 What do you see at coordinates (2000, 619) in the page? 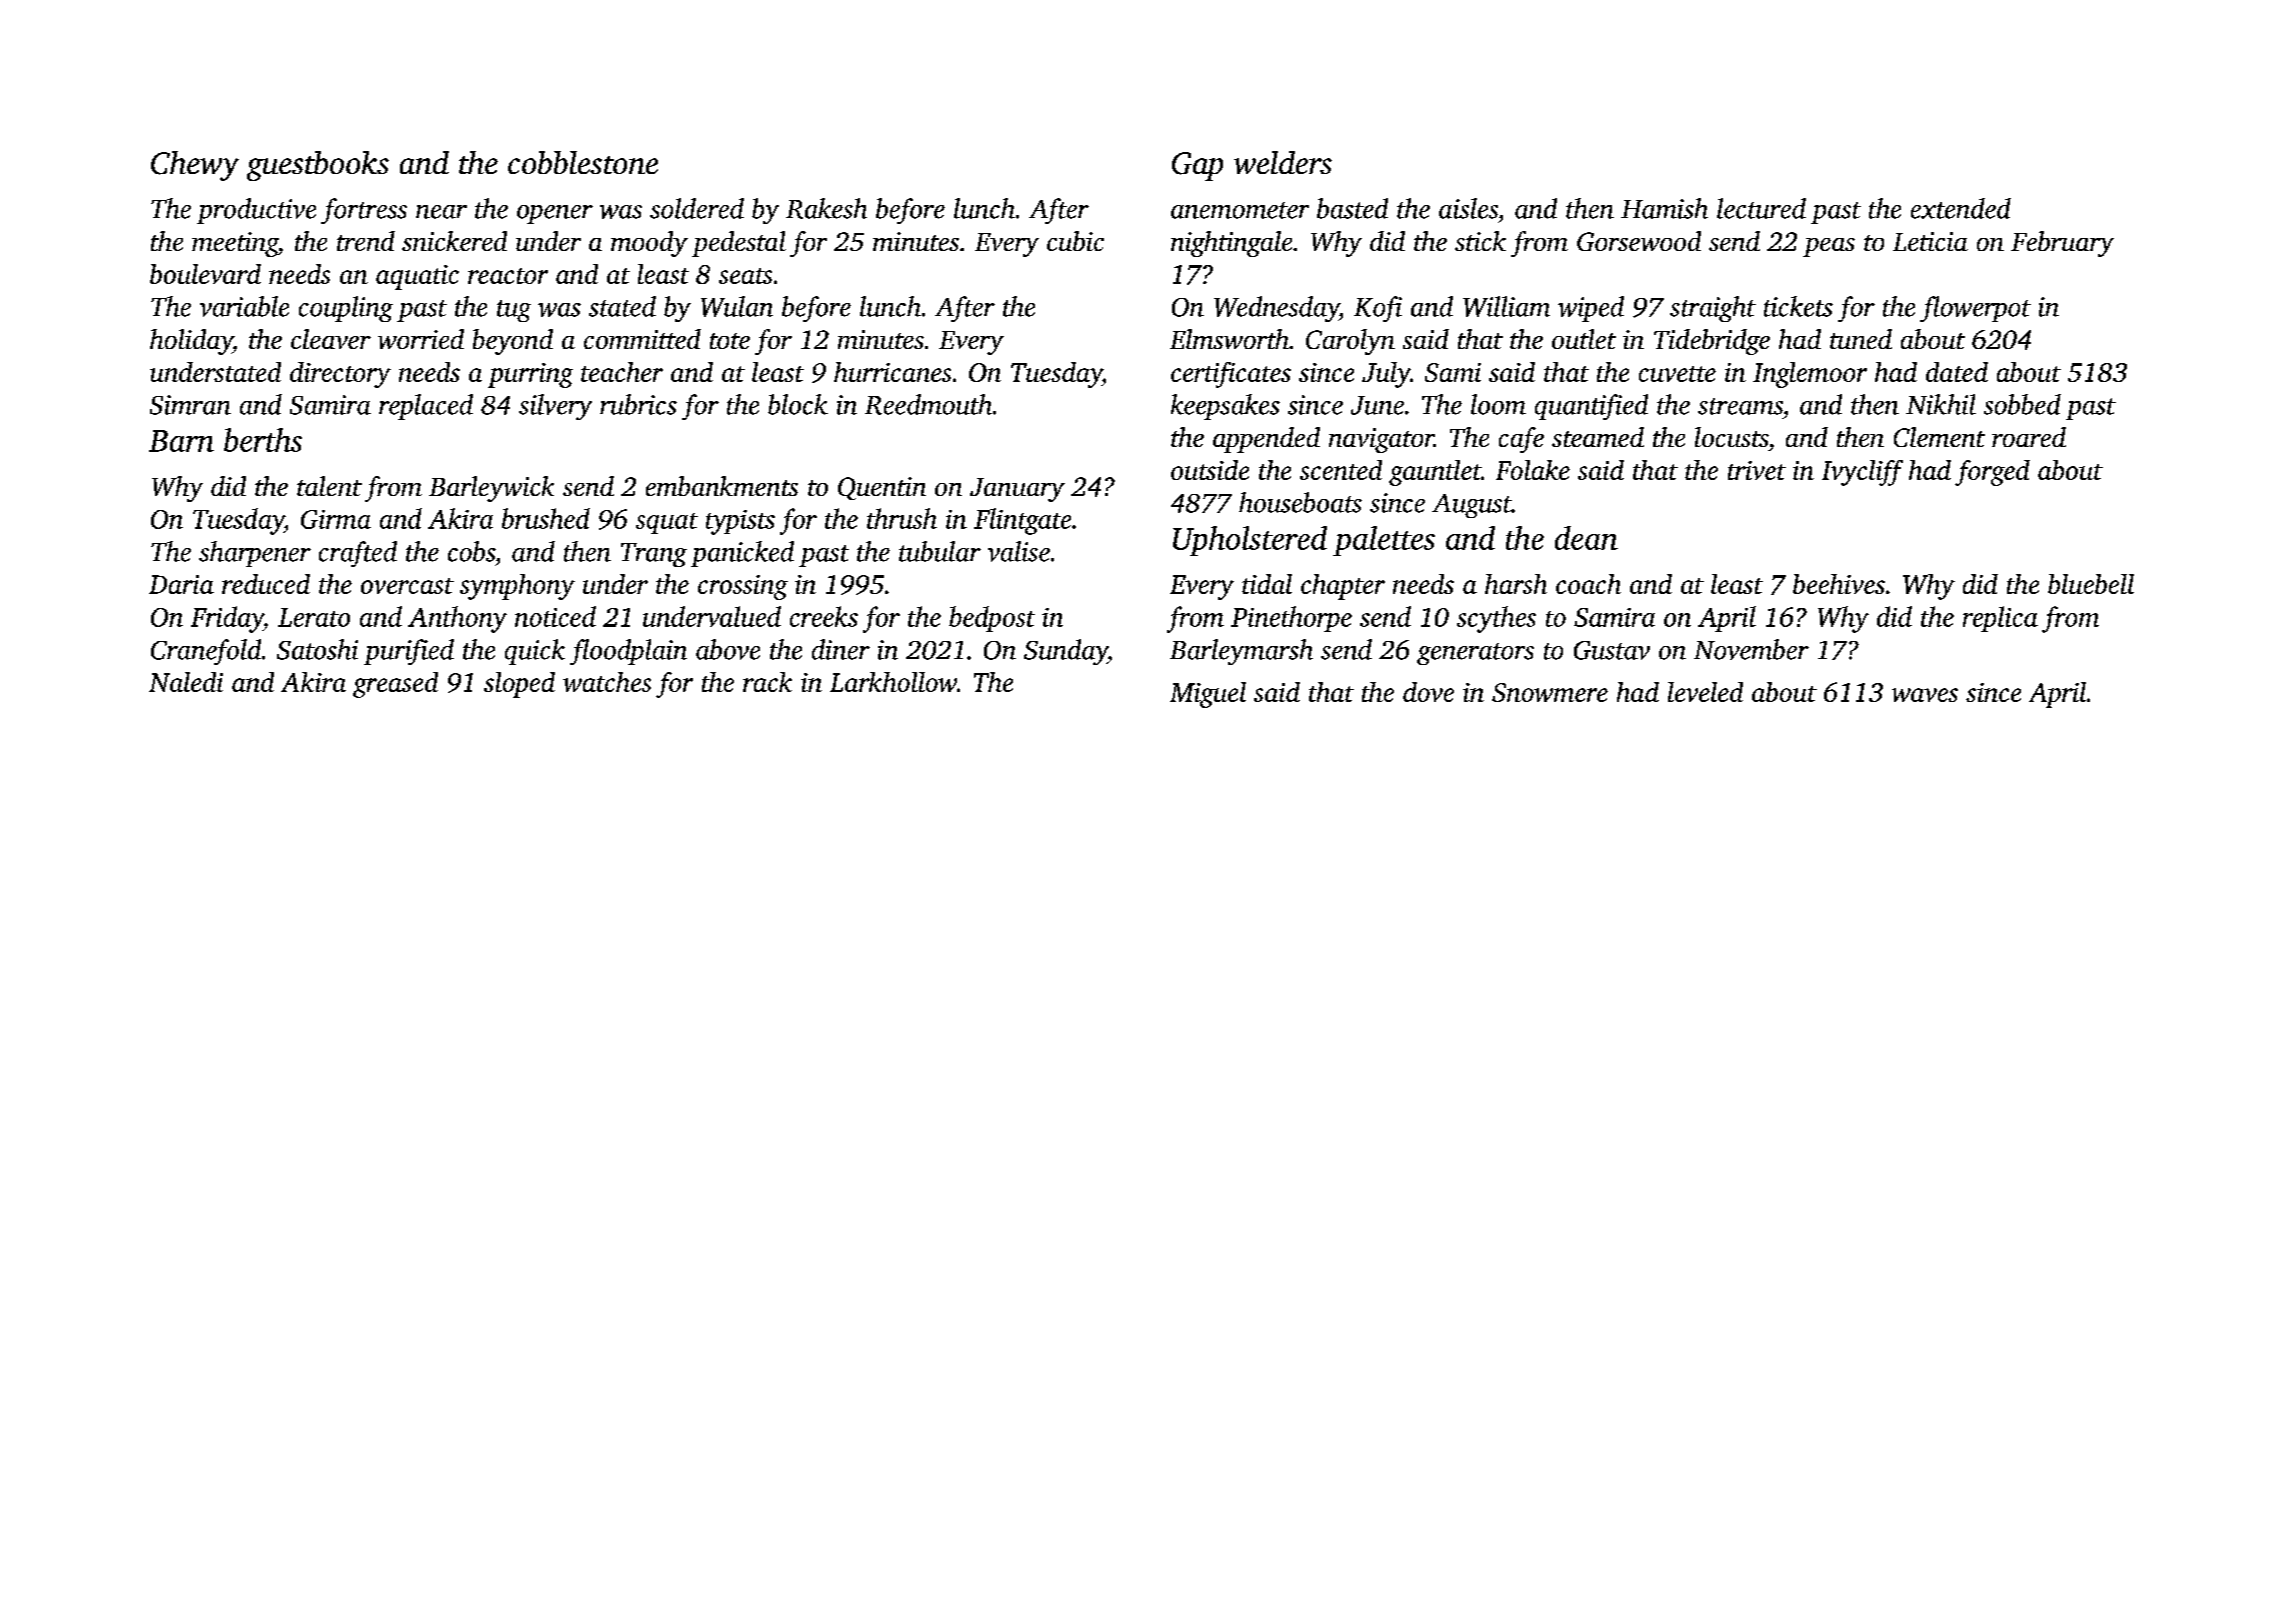
I see `replica` at bounding box center [2000, 619].
